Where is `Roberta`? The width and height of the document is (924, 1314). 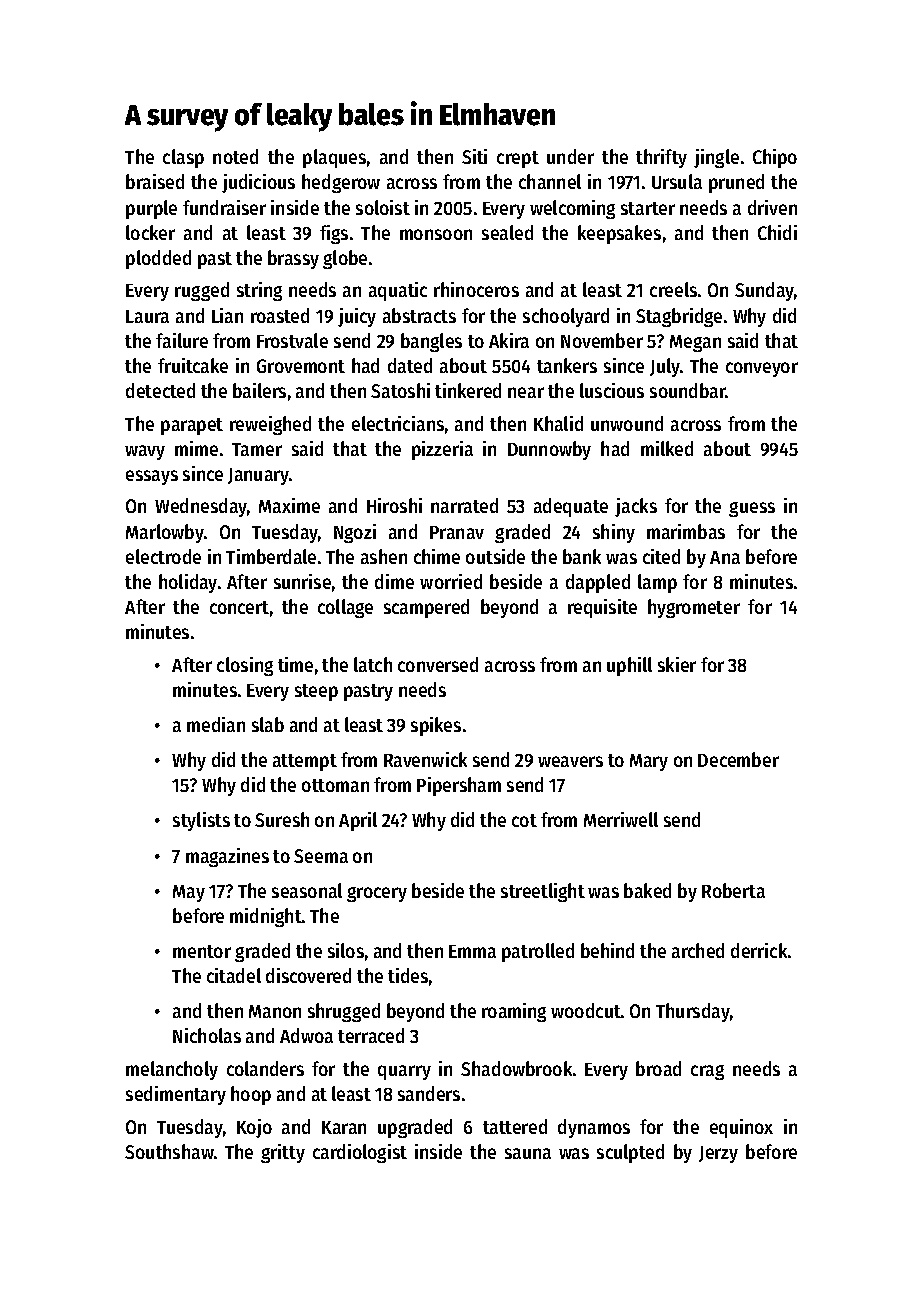
Roberta is located at coordinates (733, 890).
